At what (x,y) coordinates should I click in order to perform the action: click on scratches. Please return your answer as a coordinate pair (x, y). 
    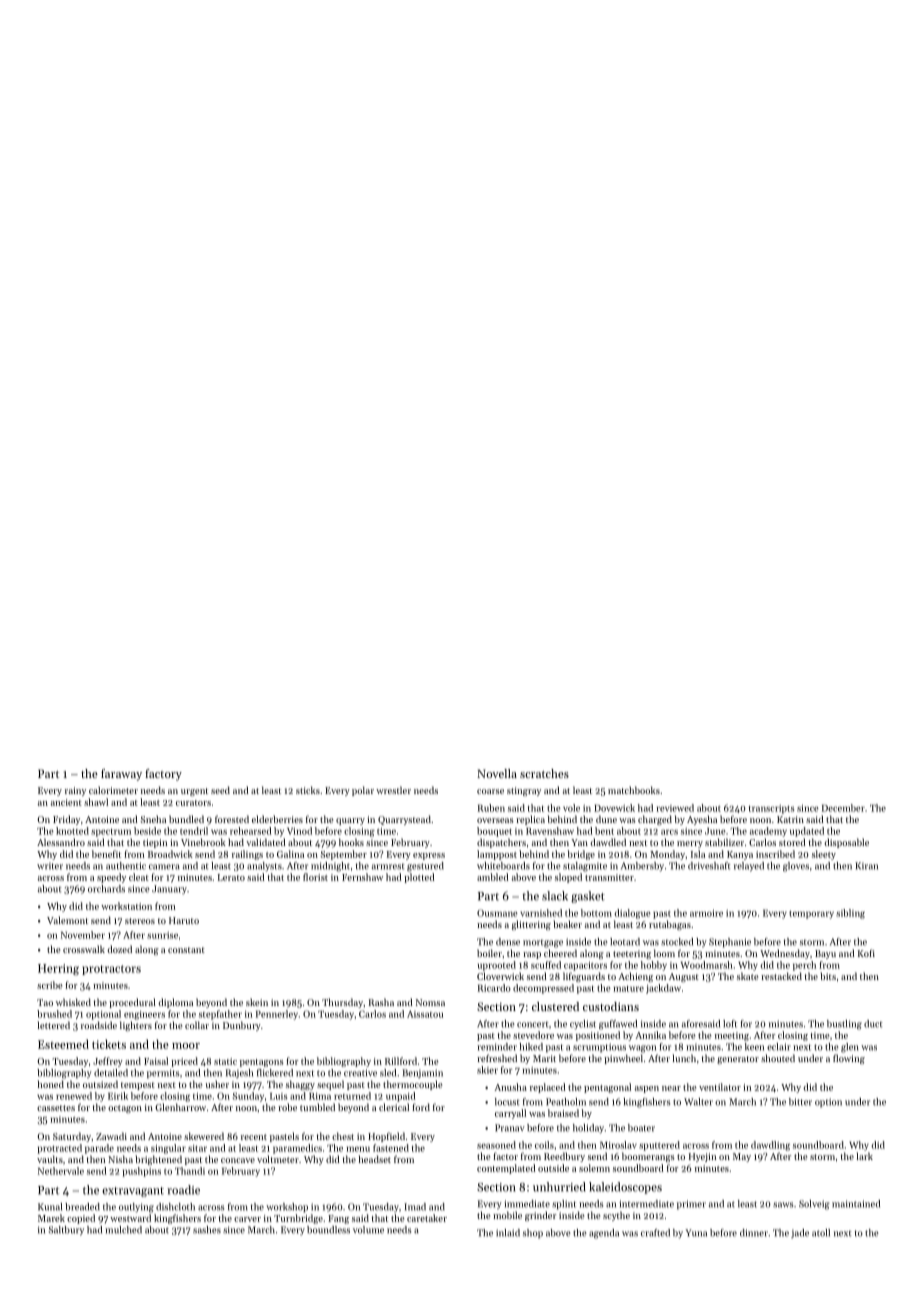
    Looking at the image, I should click on (544, 773).
